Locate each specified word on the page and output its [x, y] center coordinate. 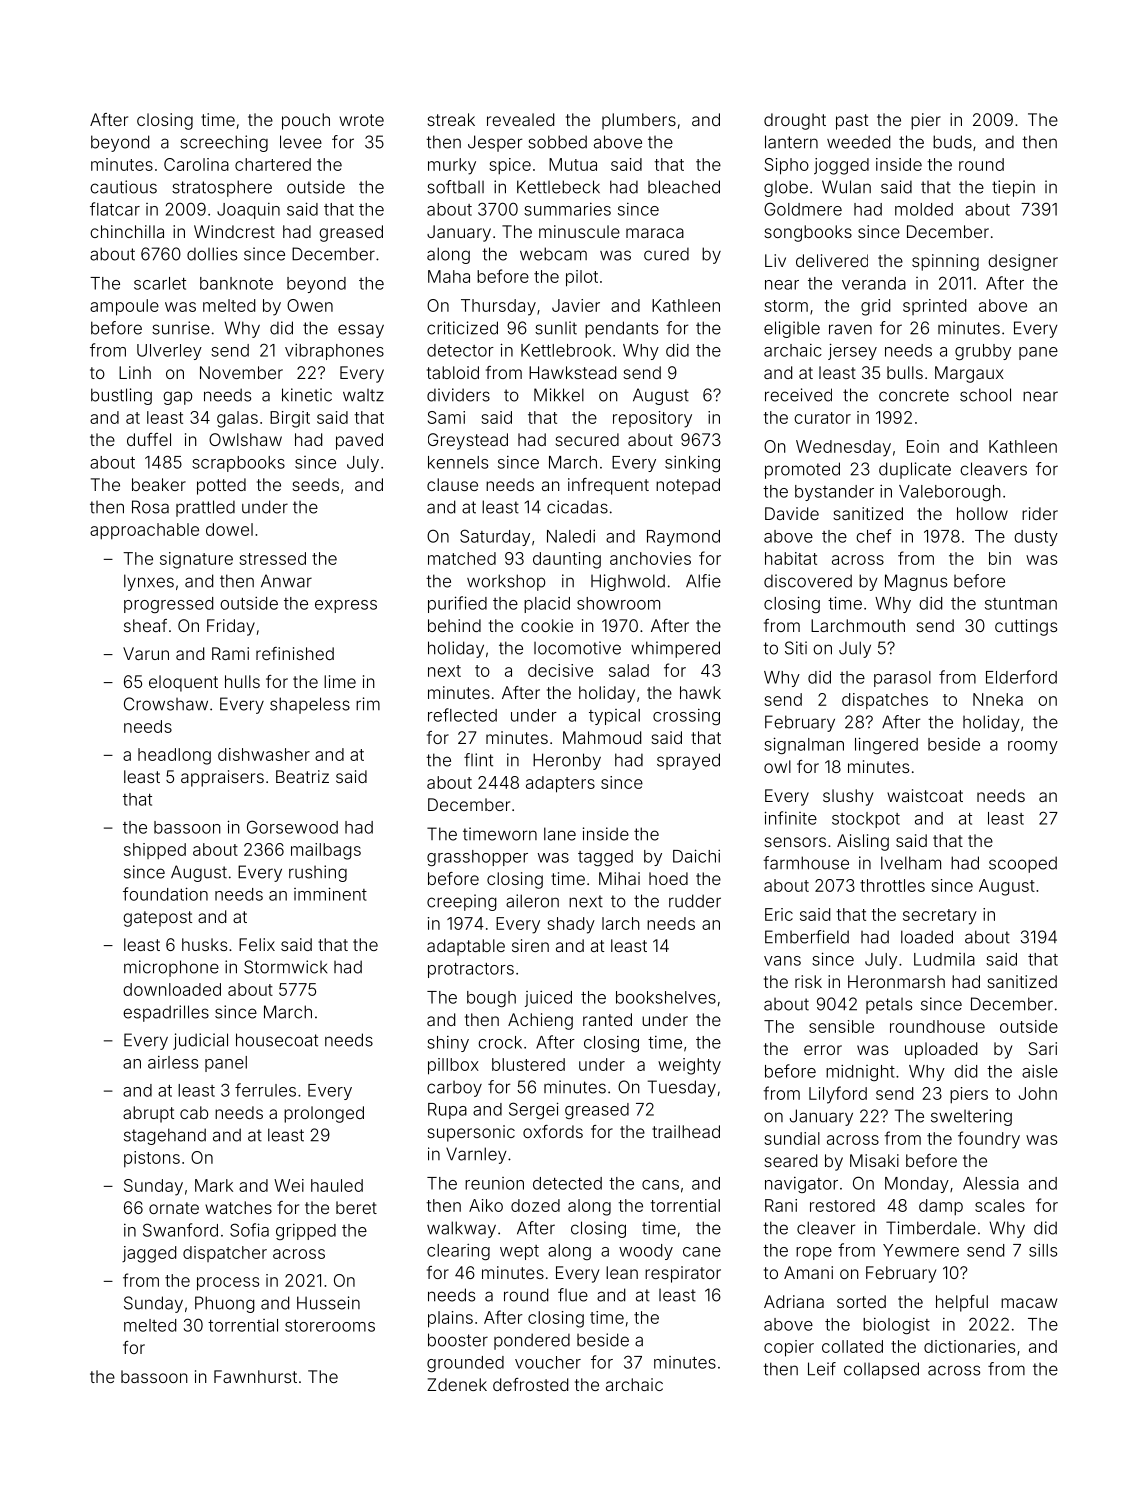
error [823, 1050]
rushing [318, 873]
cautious [123, 187]
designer [1023, 262]
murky [452, 166]
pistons [152, 1159]
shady [571, 925]
